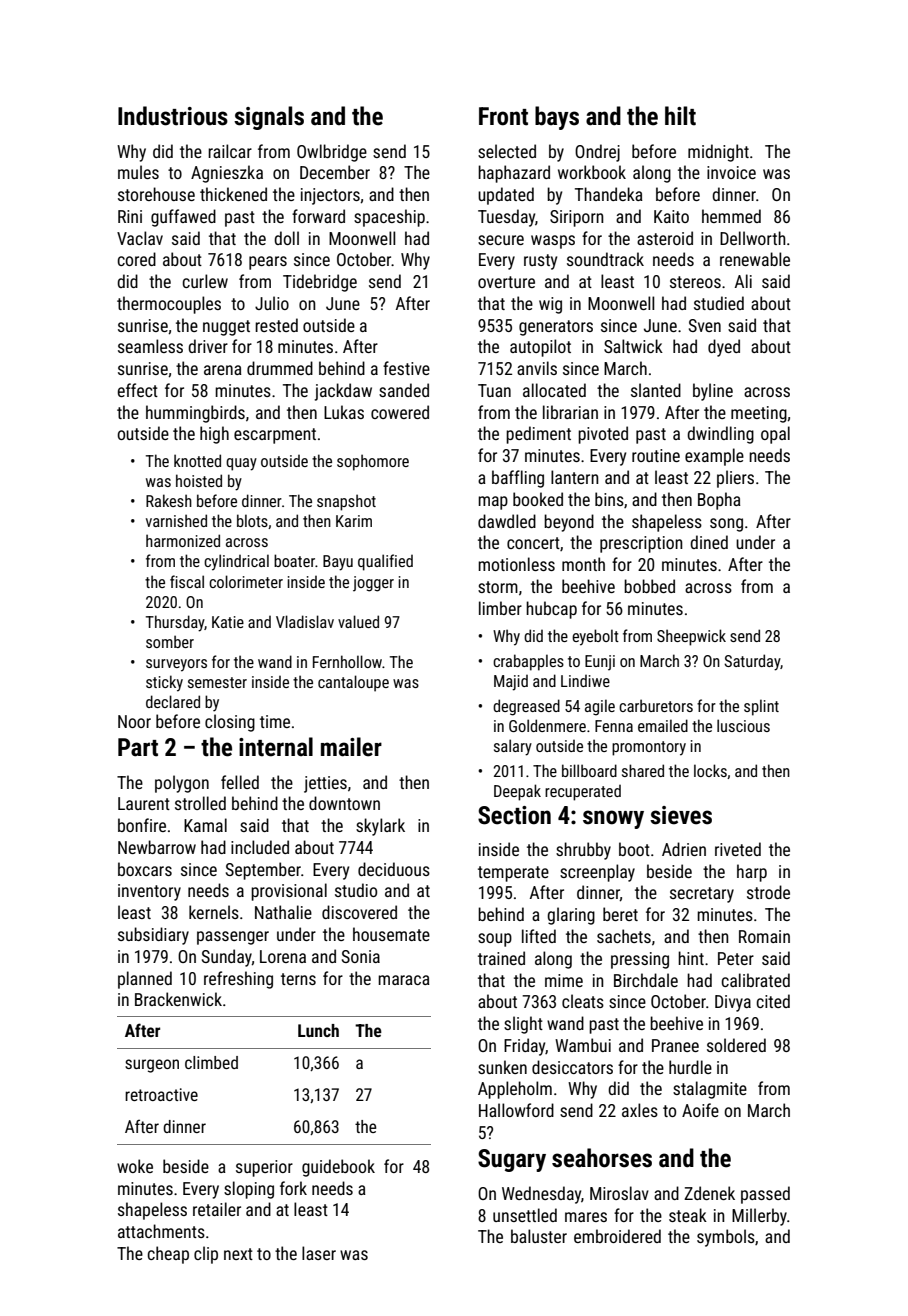  Describe the element at coordinates (702, 895) in the page. I see `secretary` at that location.
